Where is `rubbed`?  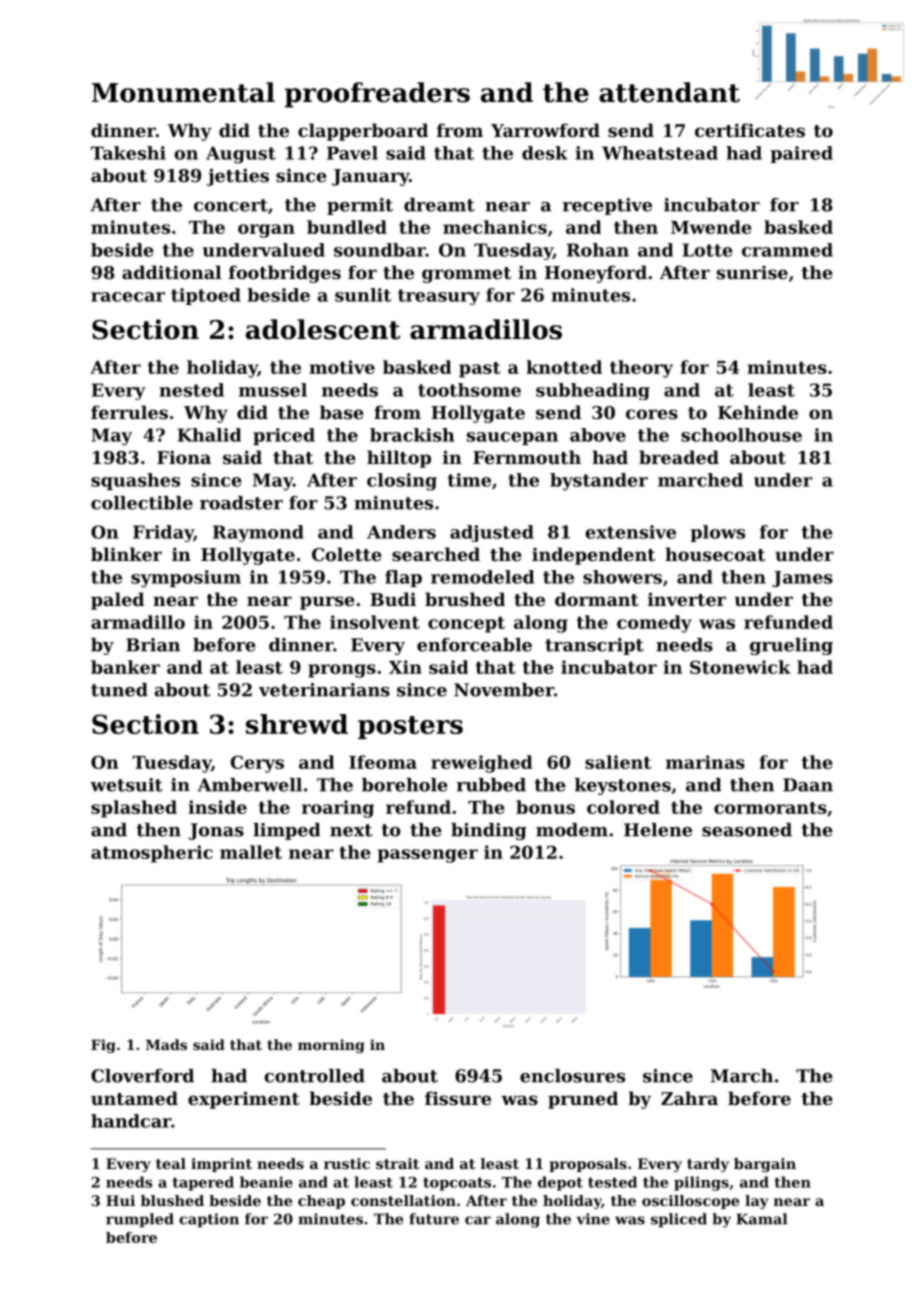
rubbed is located at coordinates (491, 785).
